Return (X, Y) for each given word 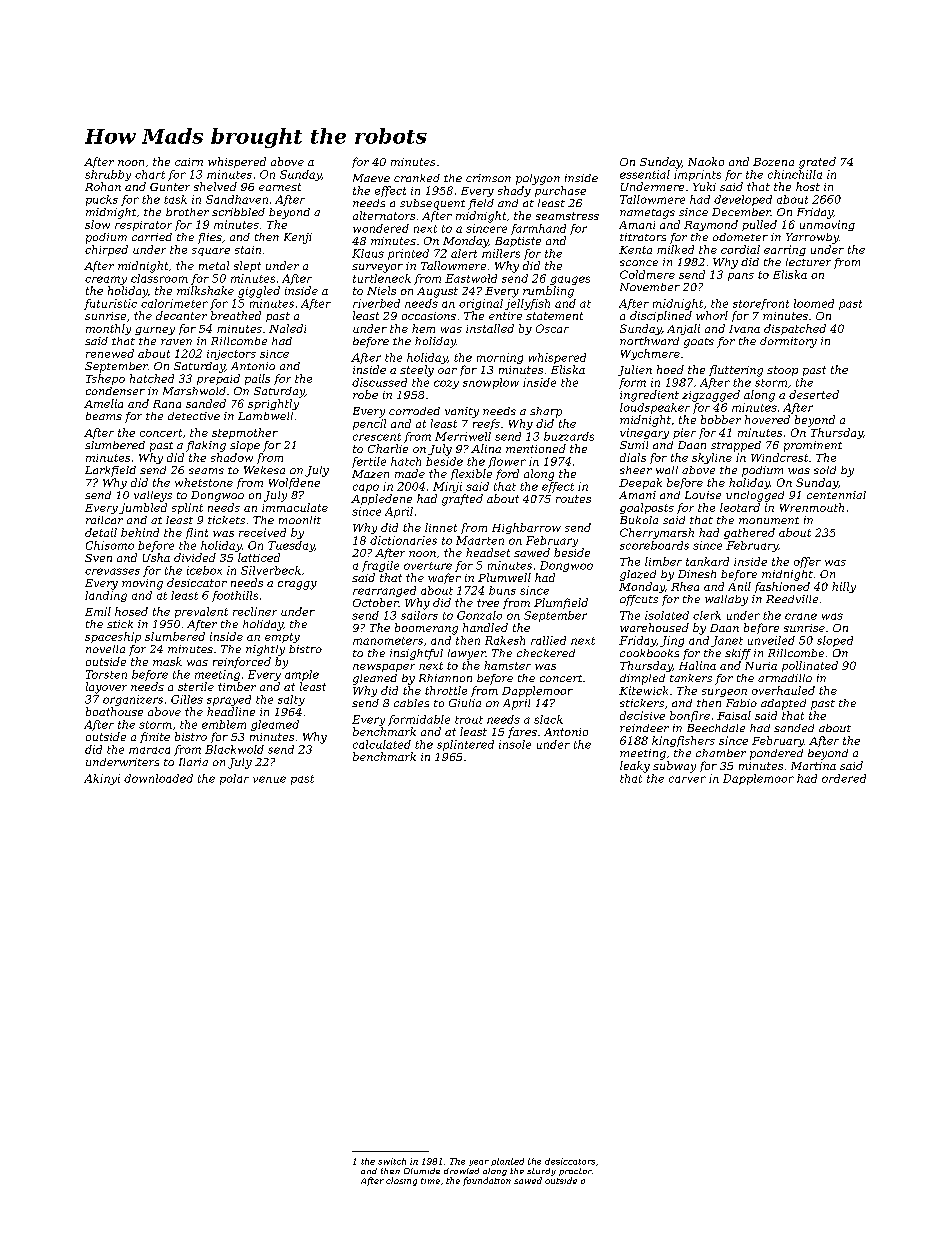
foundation (487, 1181)
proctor (575, 1172)
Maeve (371, 178)
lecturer (808, 262)
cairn (189, 162)
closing (401, 1181)
